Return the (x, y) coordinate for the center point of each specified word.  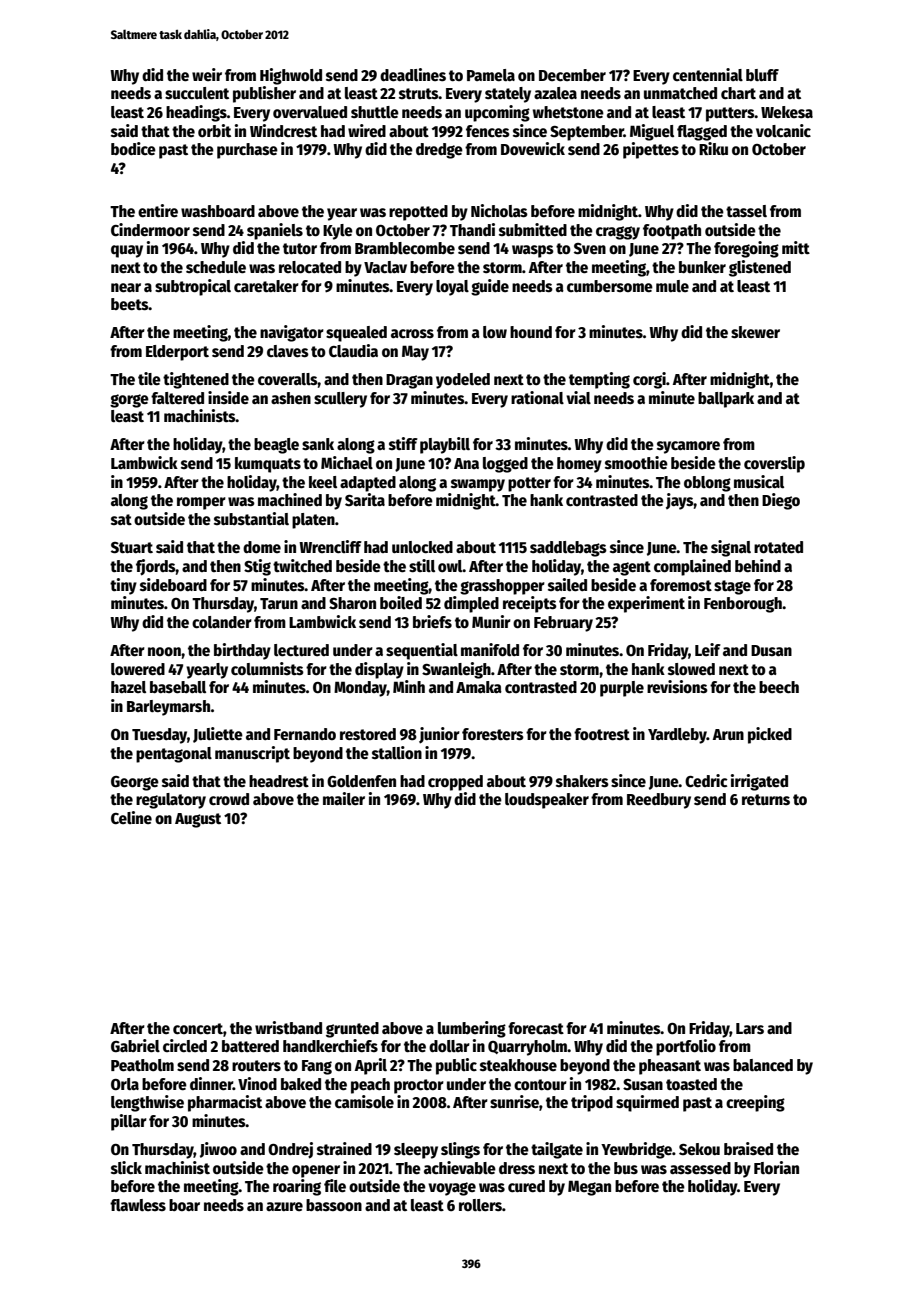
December (572, 75)
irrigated (759, 782)
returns (766, 799)
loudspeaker (547, 801)
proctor (419, 1086)
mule (672, 286)
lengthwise (147, 1103)
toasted (691, 1084)
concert (198, 1029)
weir (207, 74)
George (135, 783)
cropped (455, 783)
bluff (762, 75)
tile (149, 378)
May (415, 353)
